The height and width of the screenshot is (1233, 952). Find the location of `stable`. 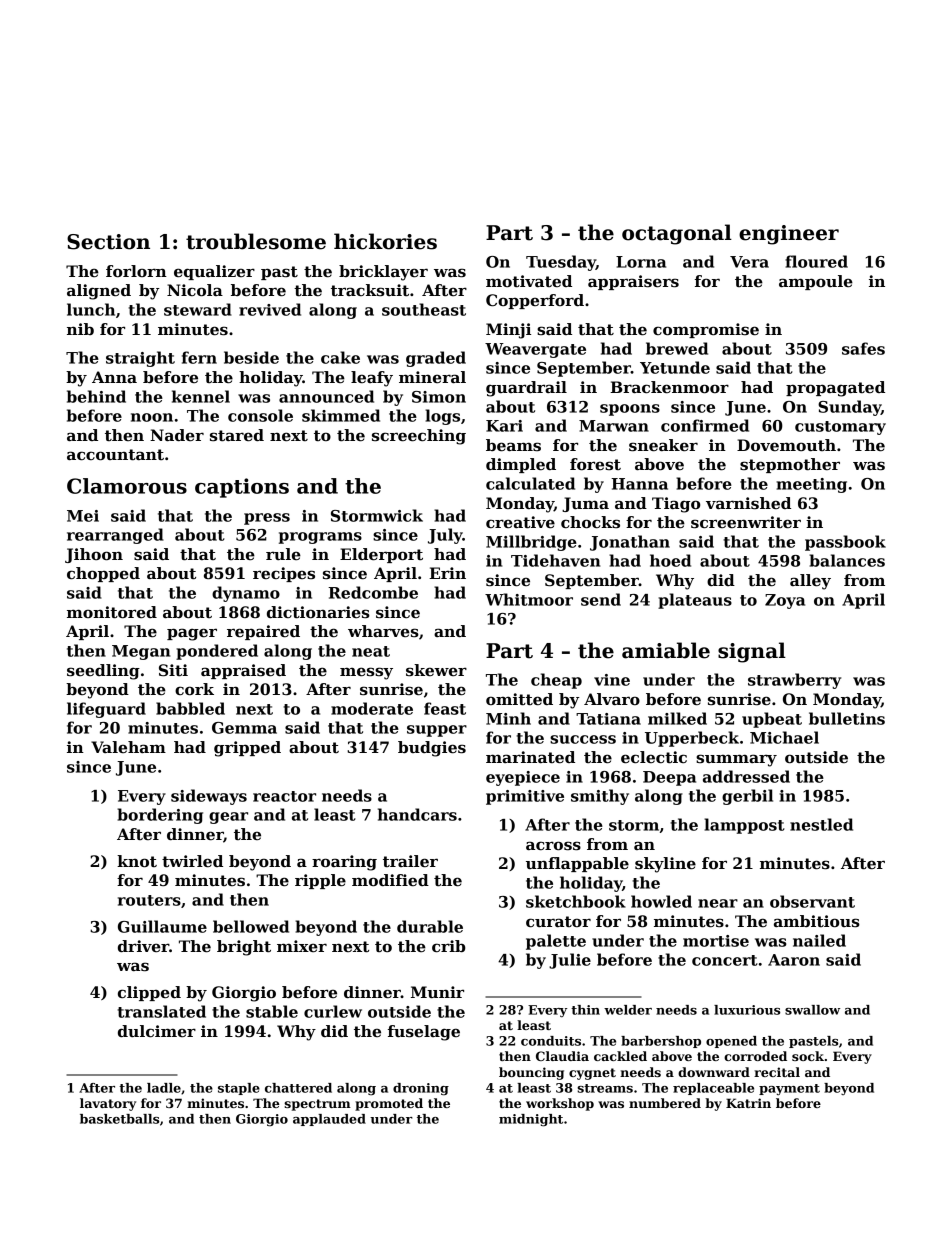

stable is located at coordinates (272, 1011).
